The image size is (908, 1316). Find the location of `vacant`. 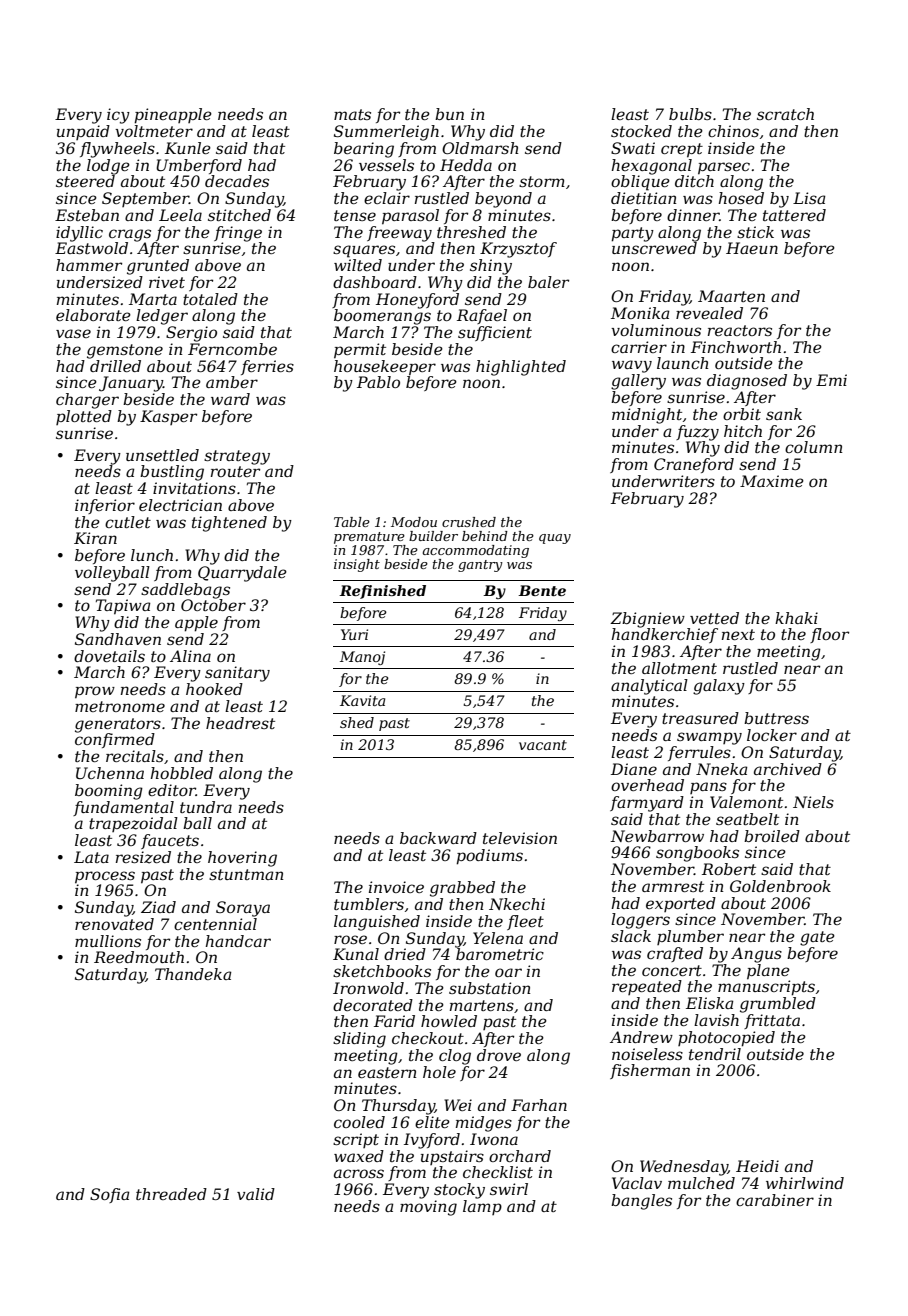

vacant is located at coordinates (543, 745).
